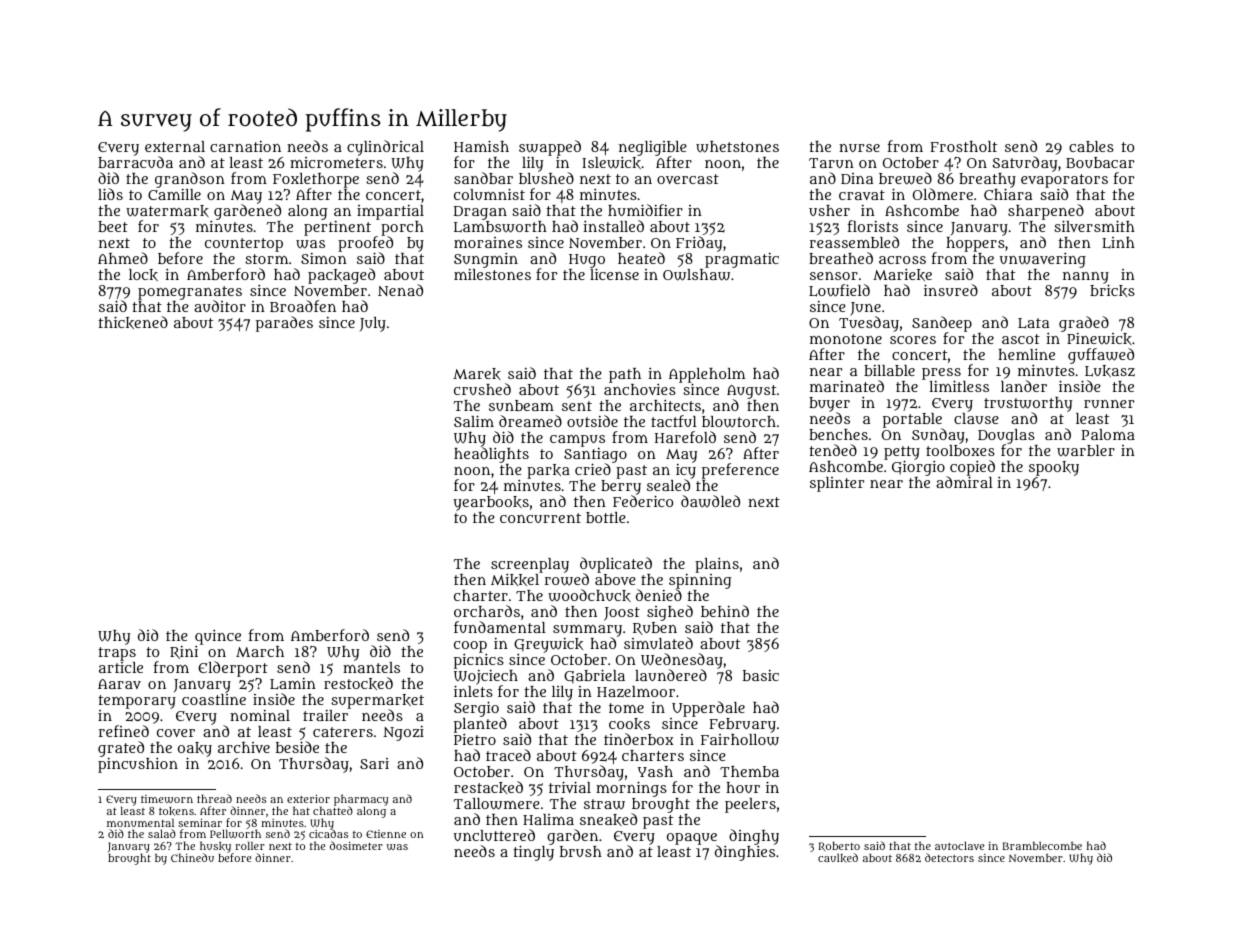  I want to click on spooky, so click(1054, 468).
